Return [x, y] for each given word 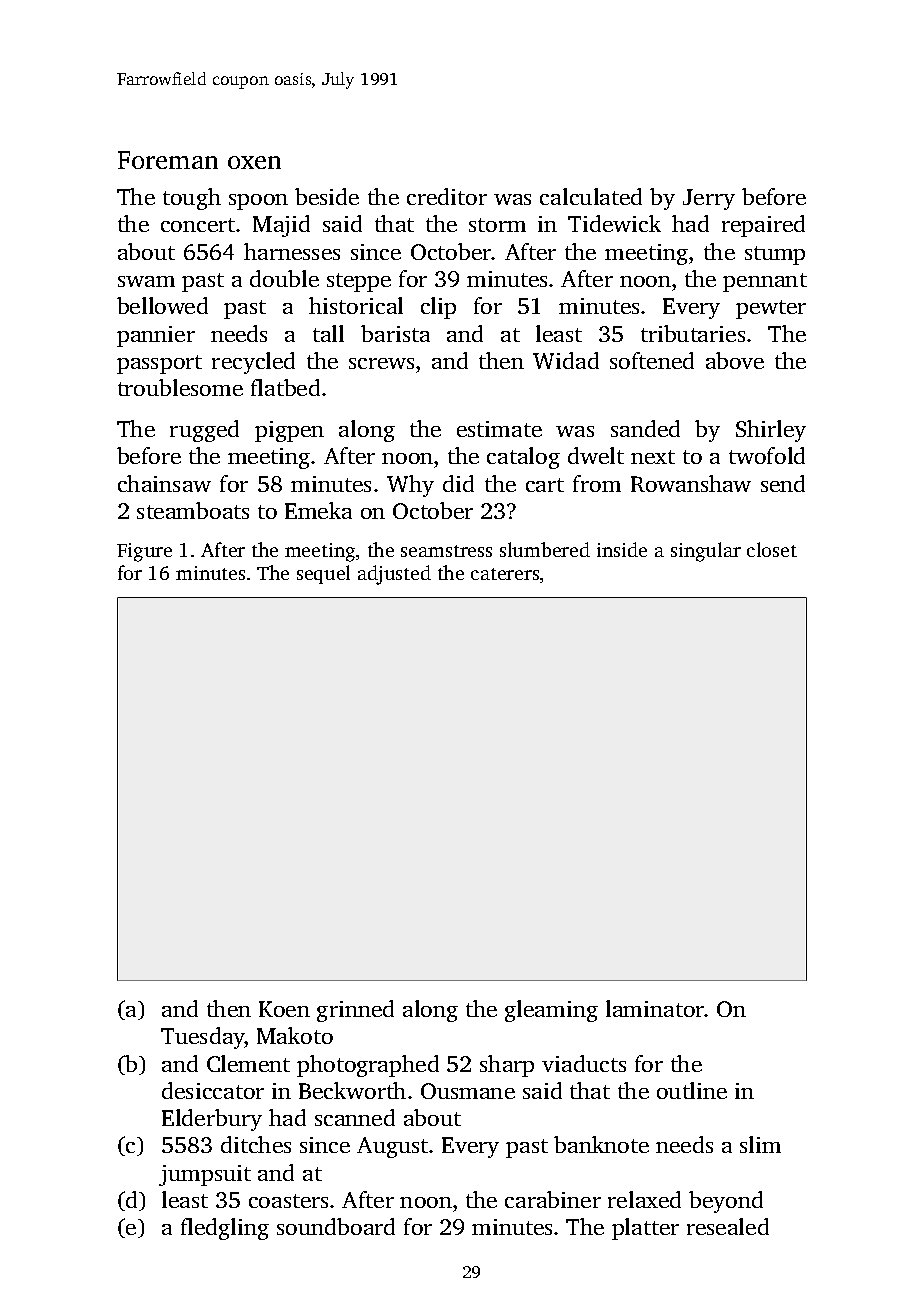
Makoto [295, 1035]
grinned [355, 1011]
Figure [144, 552]
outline [692, 1090]
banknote [601, 1144]
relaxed [644, 1199]
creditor [447, 196]
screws [381, 363]
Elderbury [212, 1120]
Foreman [168, 160]
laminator [655, 1008]
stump [775, 255]
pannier [156, 336]
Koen [284, 1009]
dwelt [596, 455]
